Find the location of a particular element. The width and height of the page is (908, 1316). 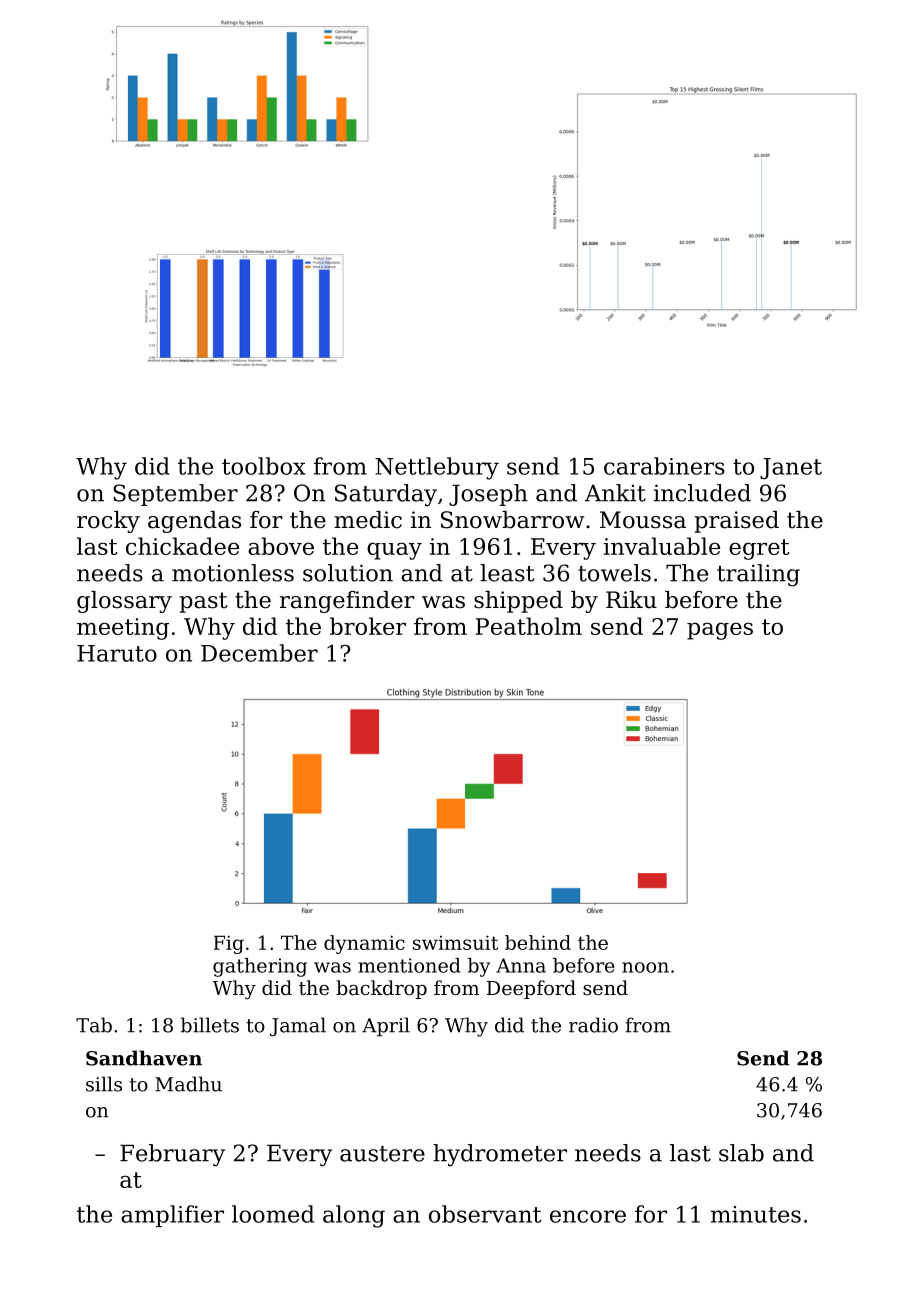

Janet is located at coordinates (791, 468).
